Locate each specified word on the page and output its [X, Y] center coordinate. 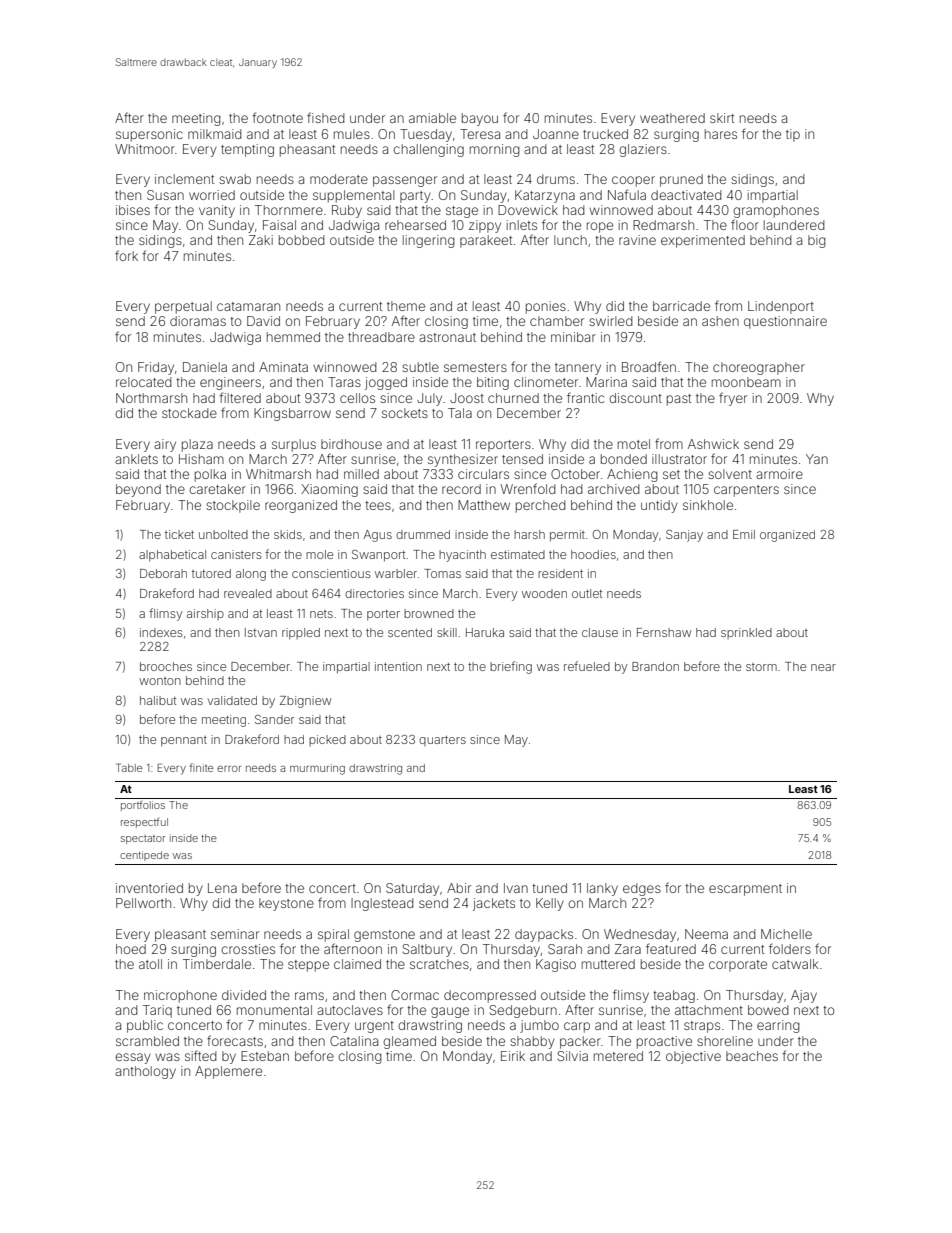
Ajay [804, 996]
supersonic [149, 135]
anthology [145, 1072]
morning [495, 150]
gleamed [409, 1042]
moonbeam [746, 382]
